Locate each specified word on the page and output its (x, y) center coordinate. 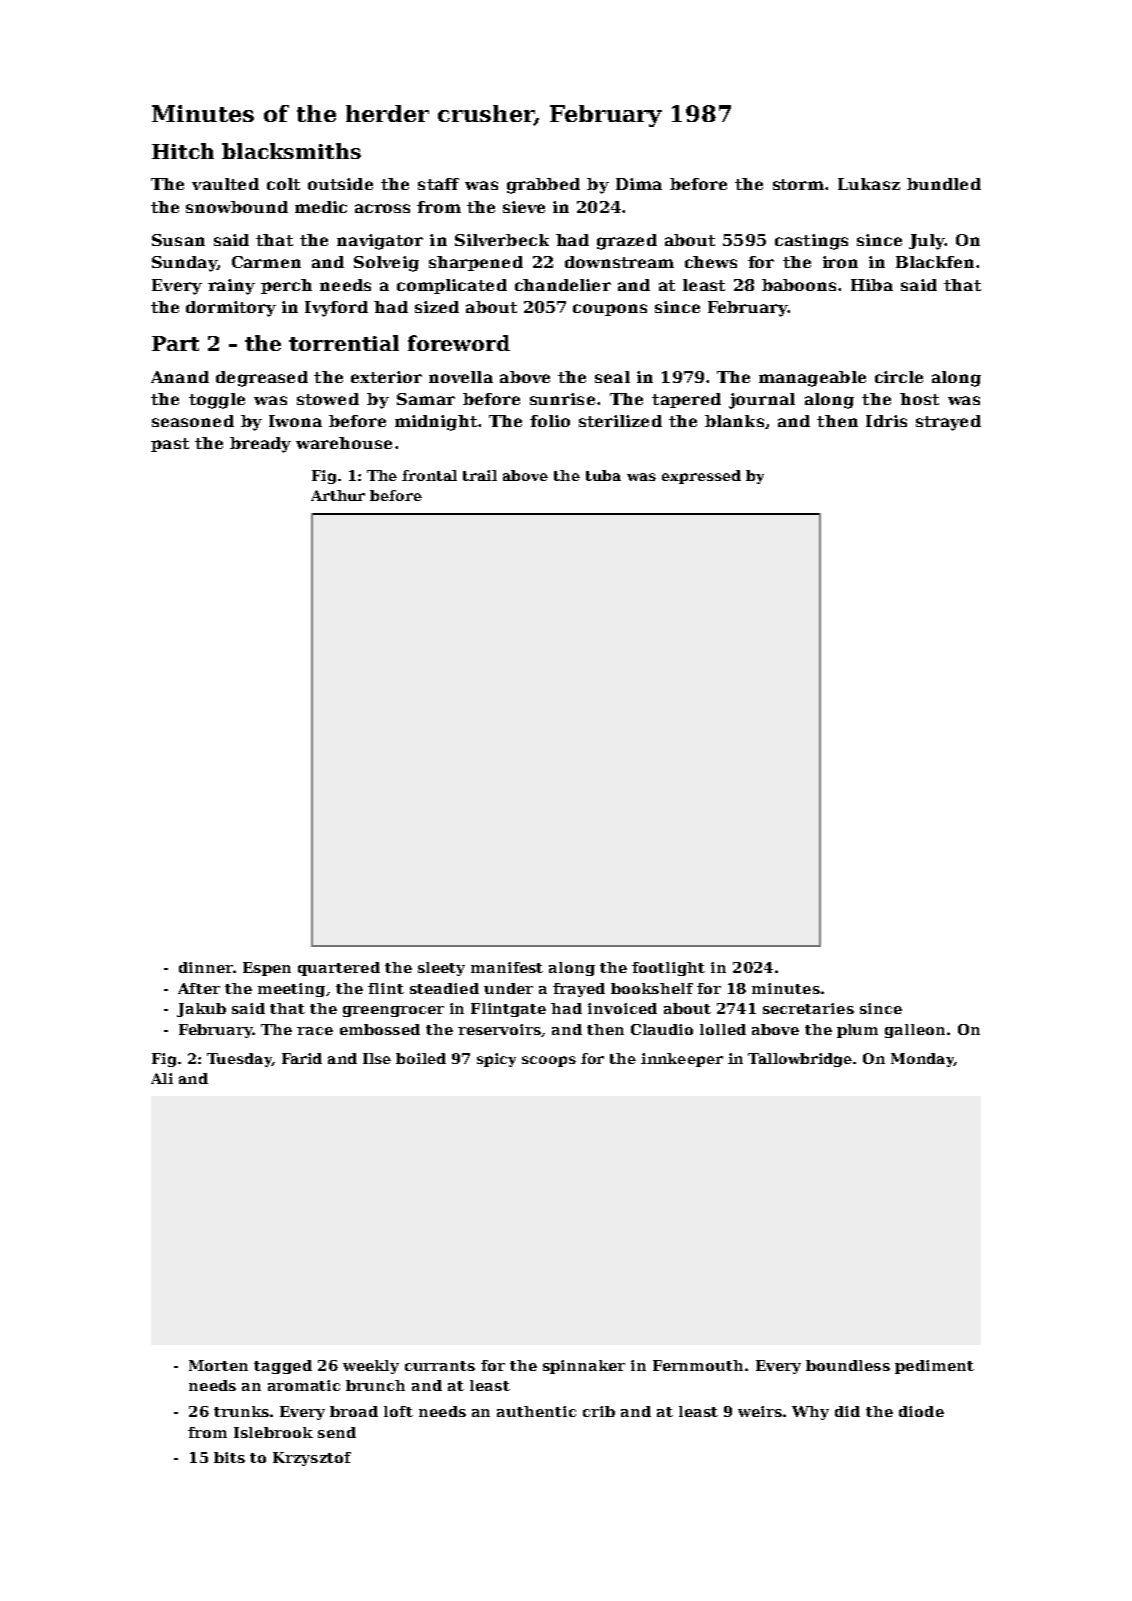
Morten (218, 1365)
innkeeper (682, 1060)
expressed (701, 477)
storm (798, 184)
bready (260, 445)
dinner (206, 967)
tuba (603, 475)
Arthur (338, 495)
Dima (639, 184)
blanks (734, 421)
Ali (162, 1078)
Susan (178, 240)
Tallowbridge (800, 1060)
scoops (549, 1061)
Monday (922, 1060)
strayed (948, 423)
